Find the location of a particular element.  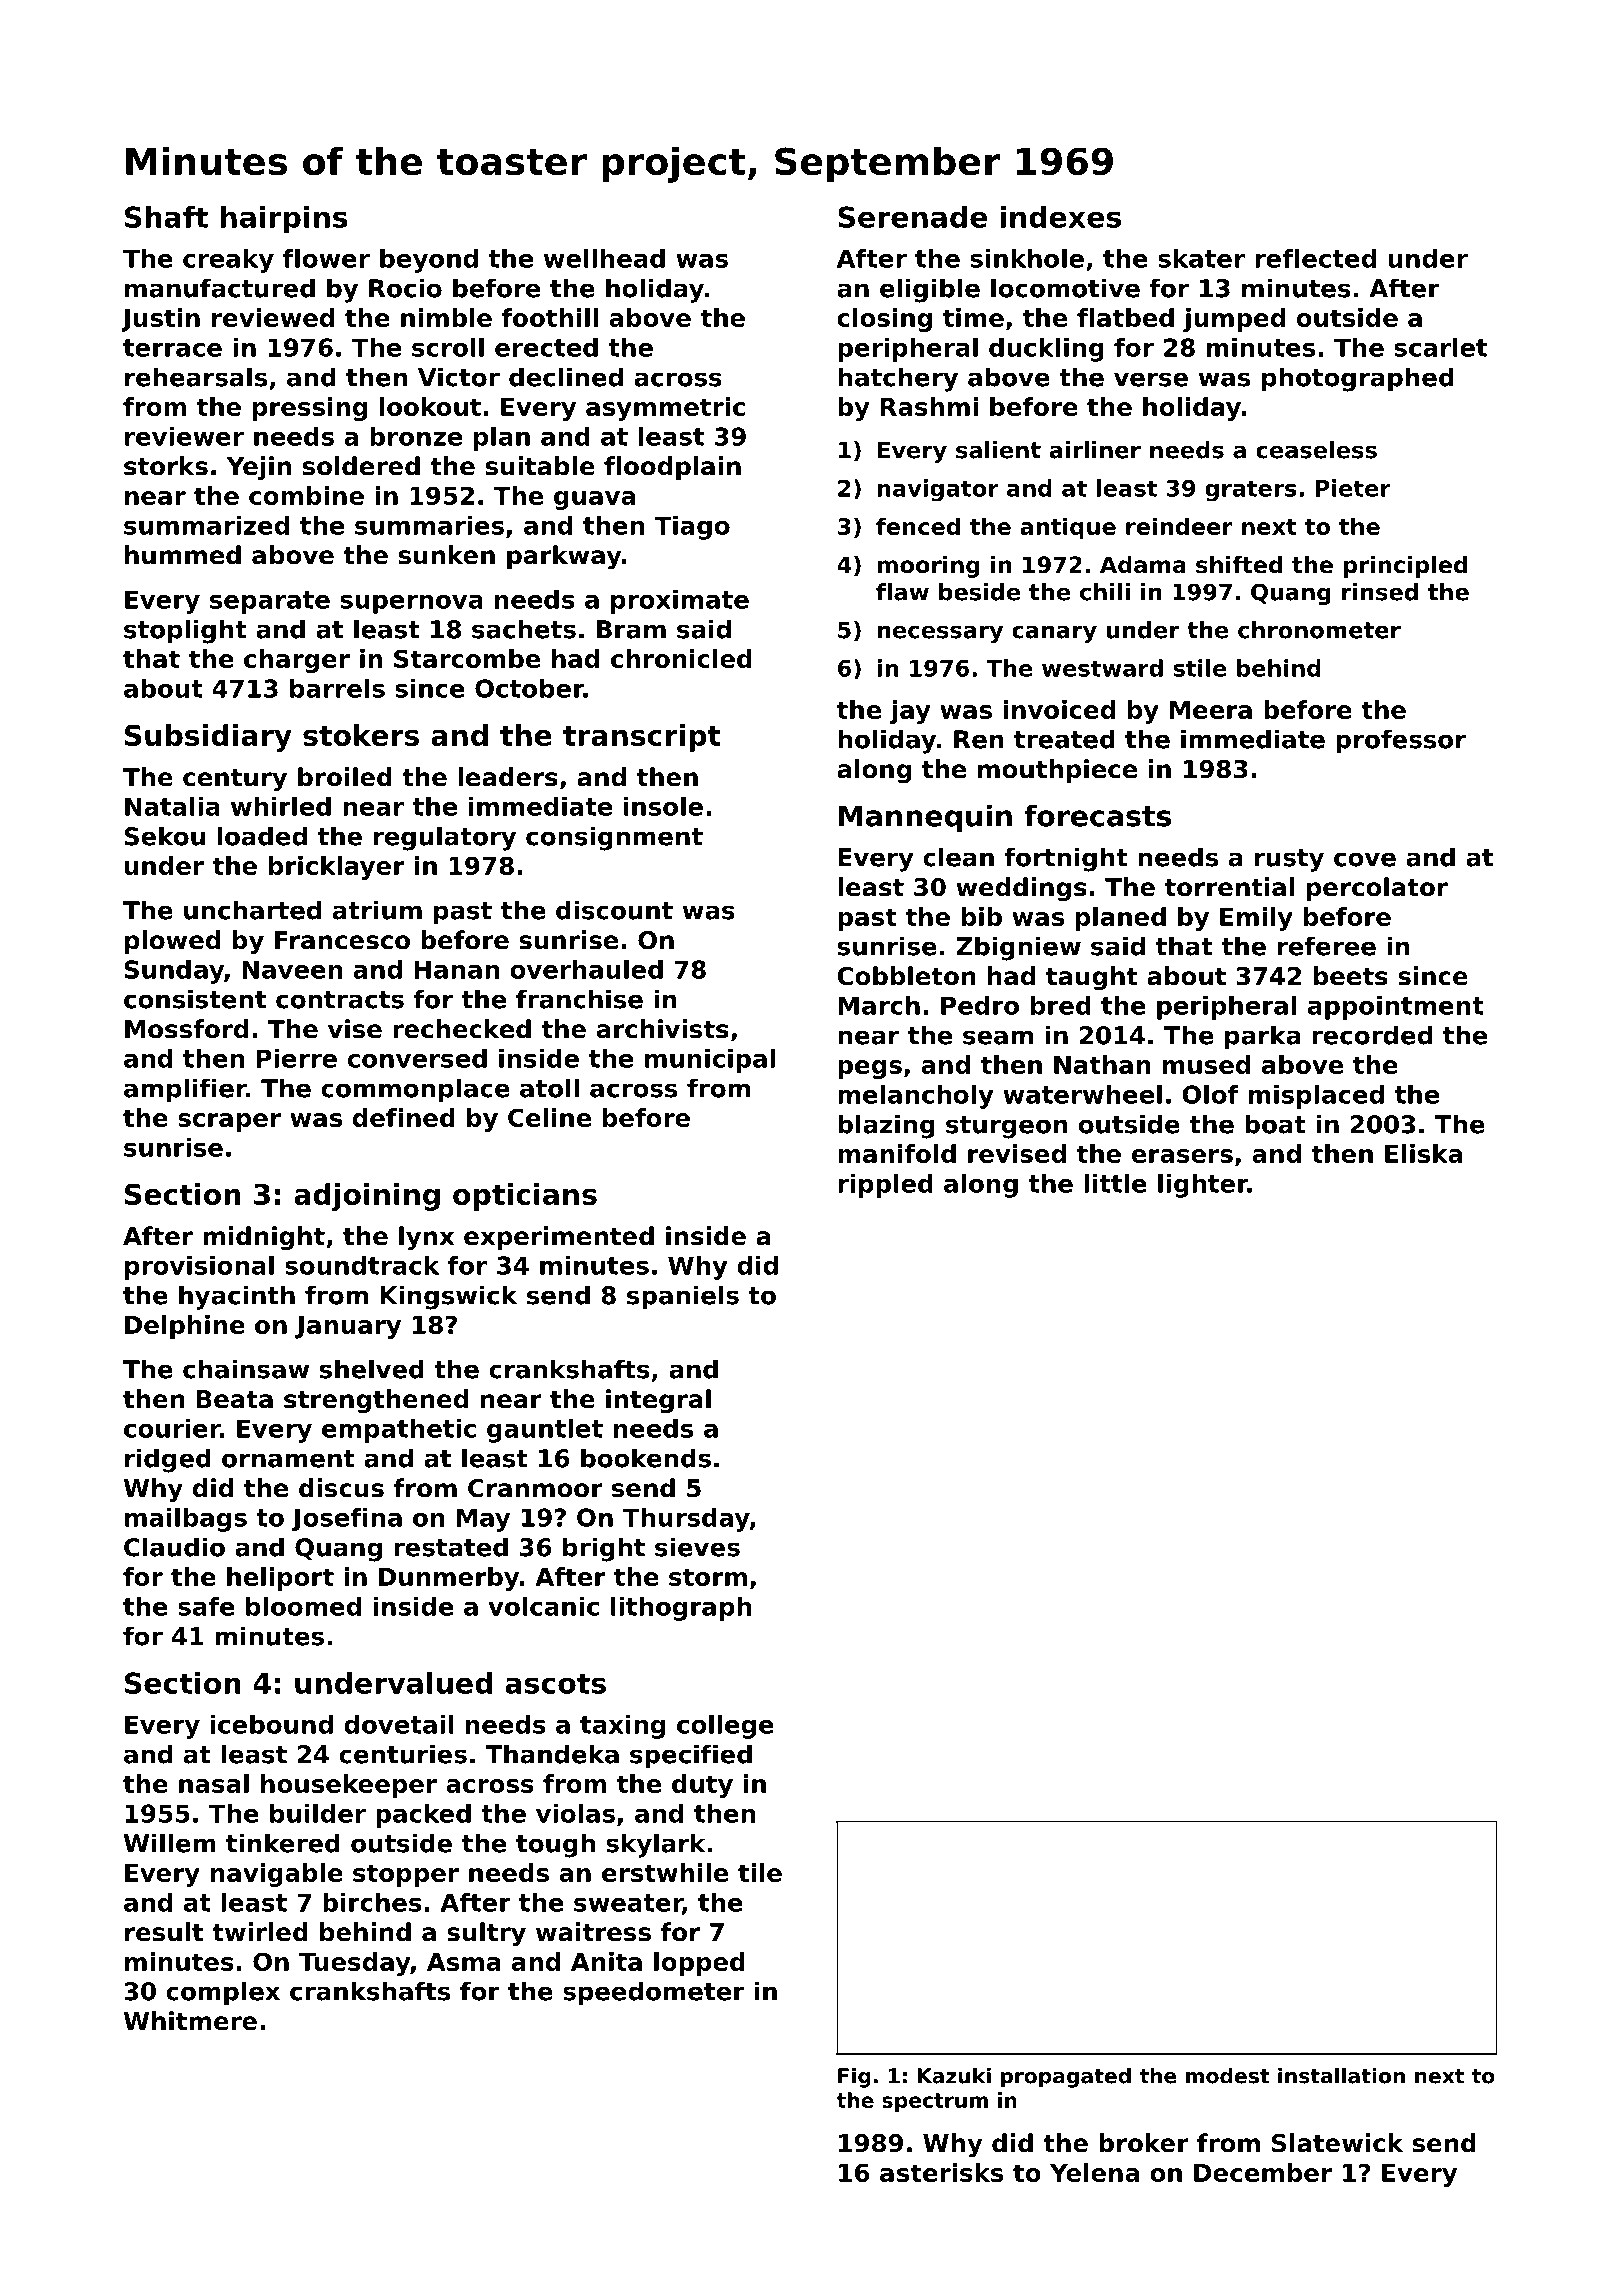

Subsidiary is located at coordinates (208, 738).
